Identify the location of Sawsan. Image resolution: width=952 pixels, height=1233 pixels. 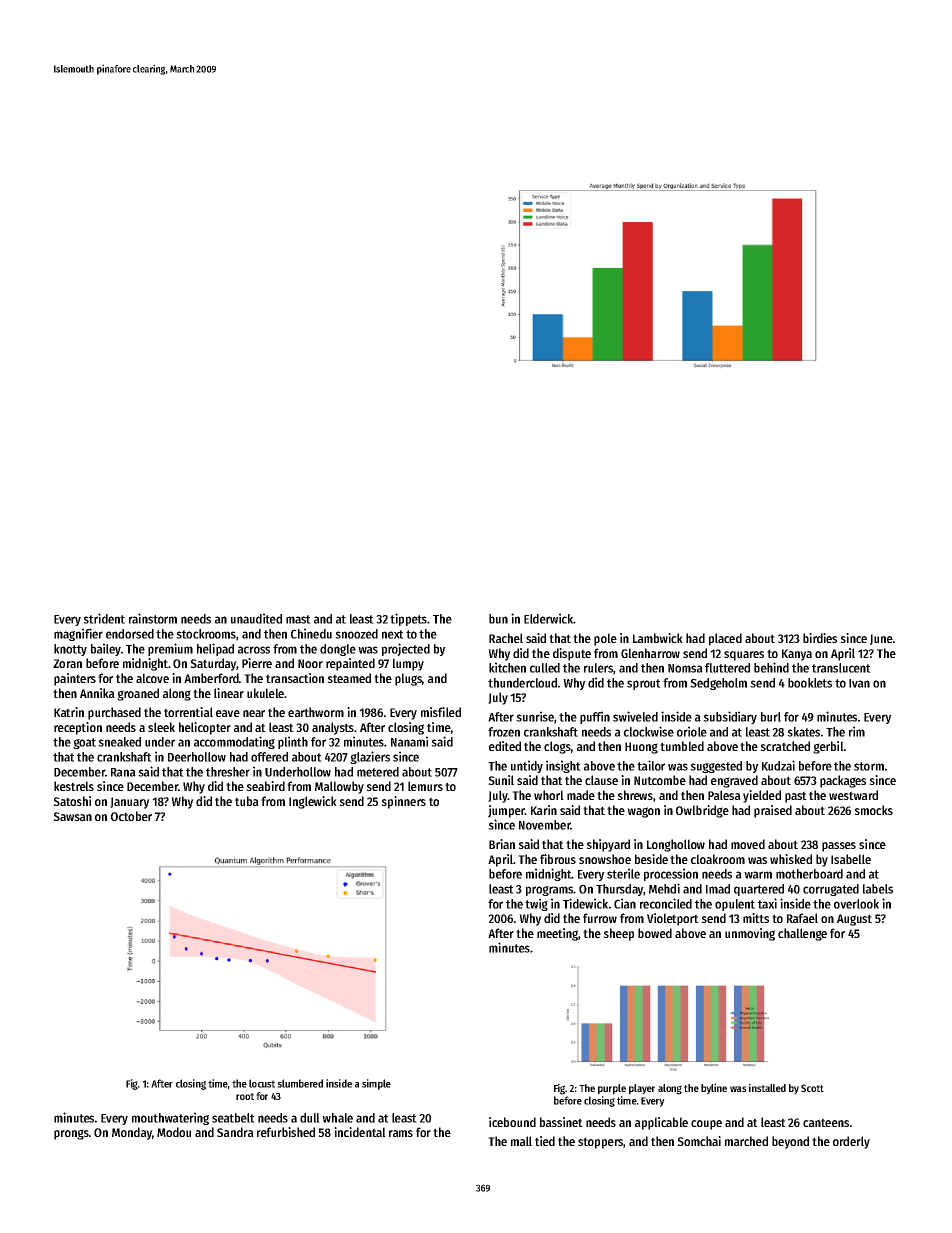
(72, 816).
